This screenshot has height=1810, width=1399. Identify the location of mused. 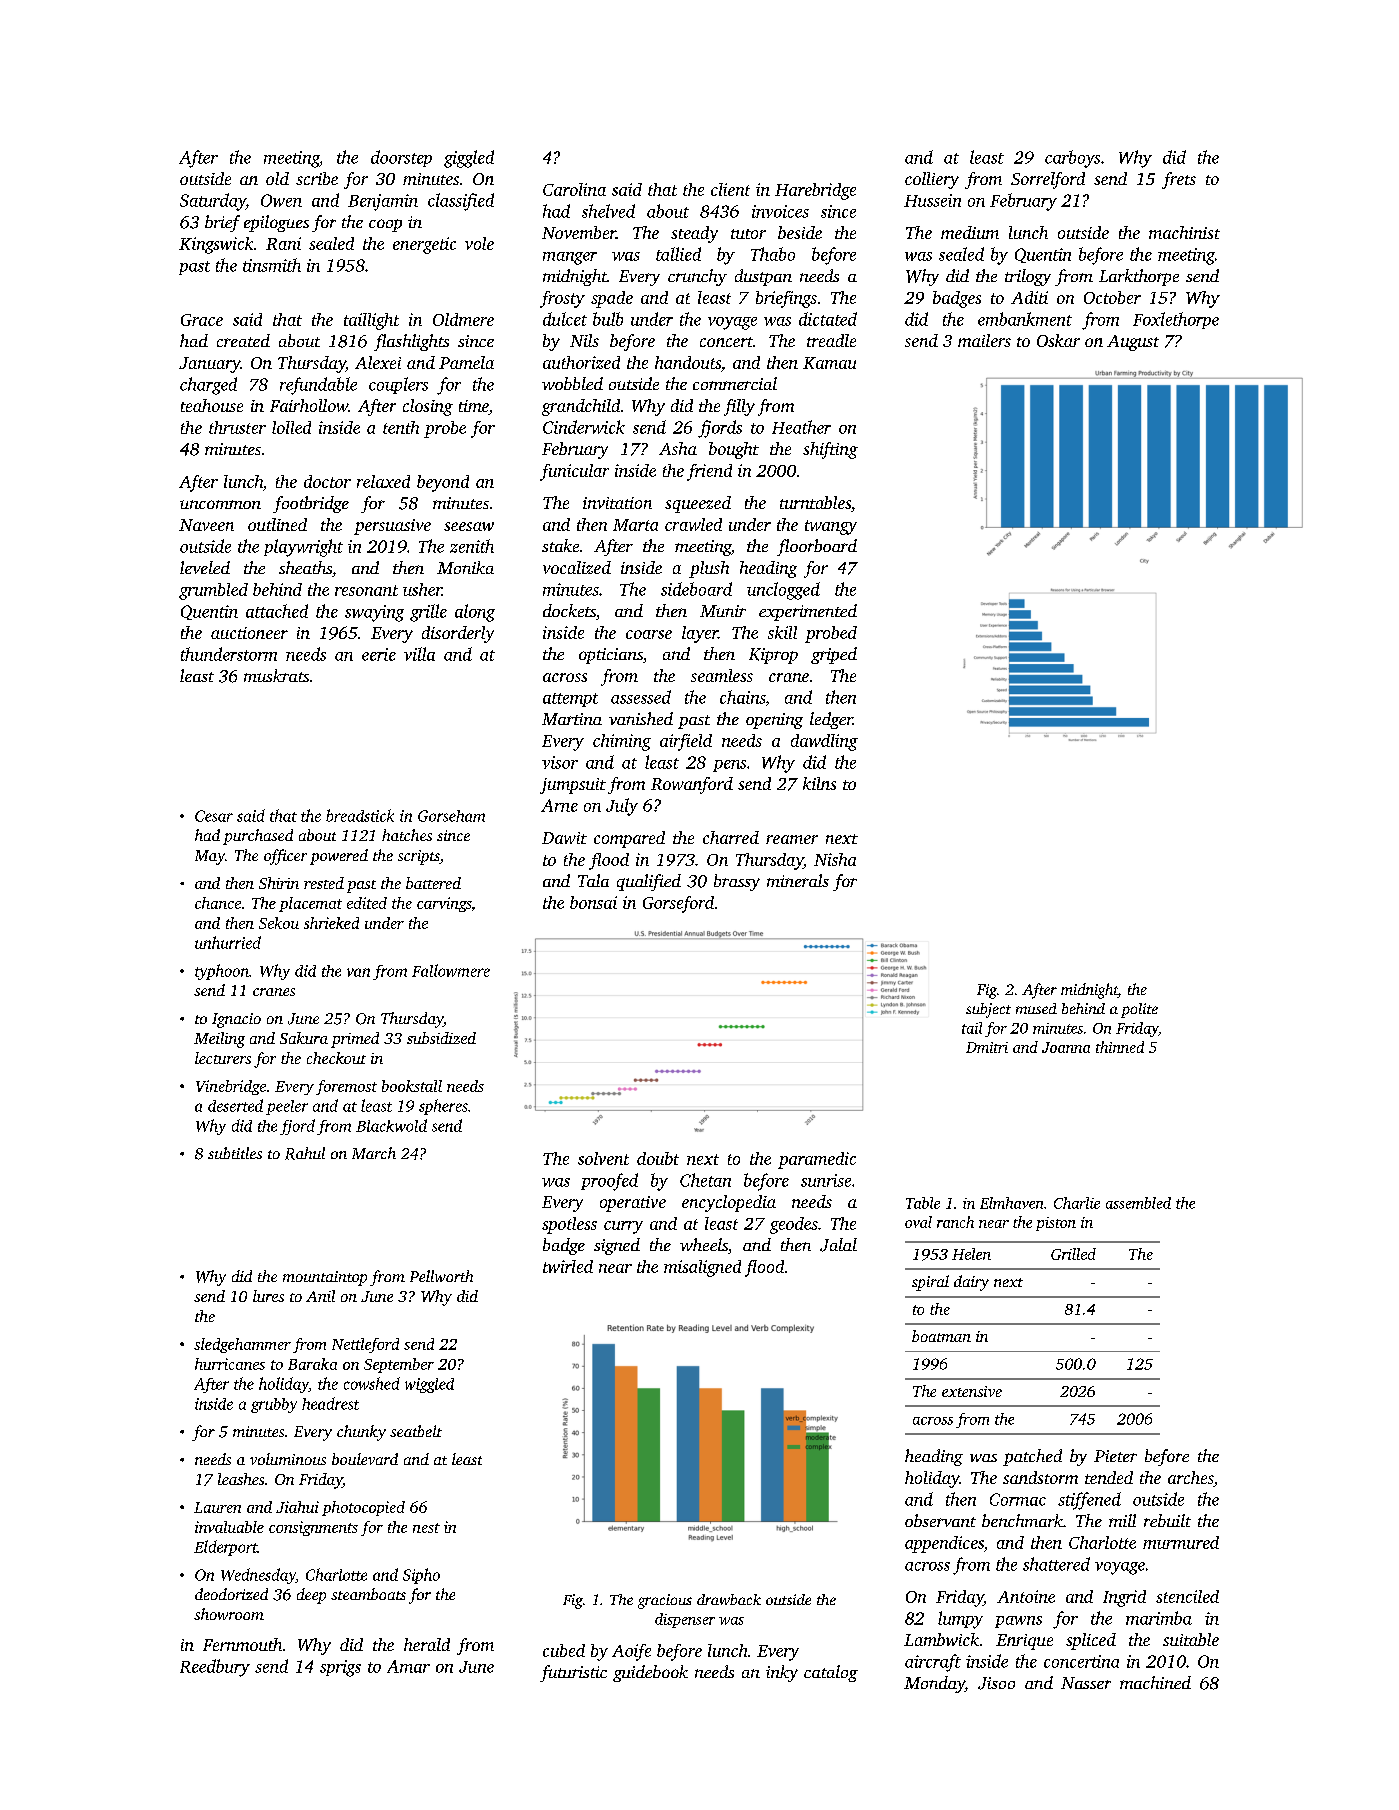
(1036, 1008).
